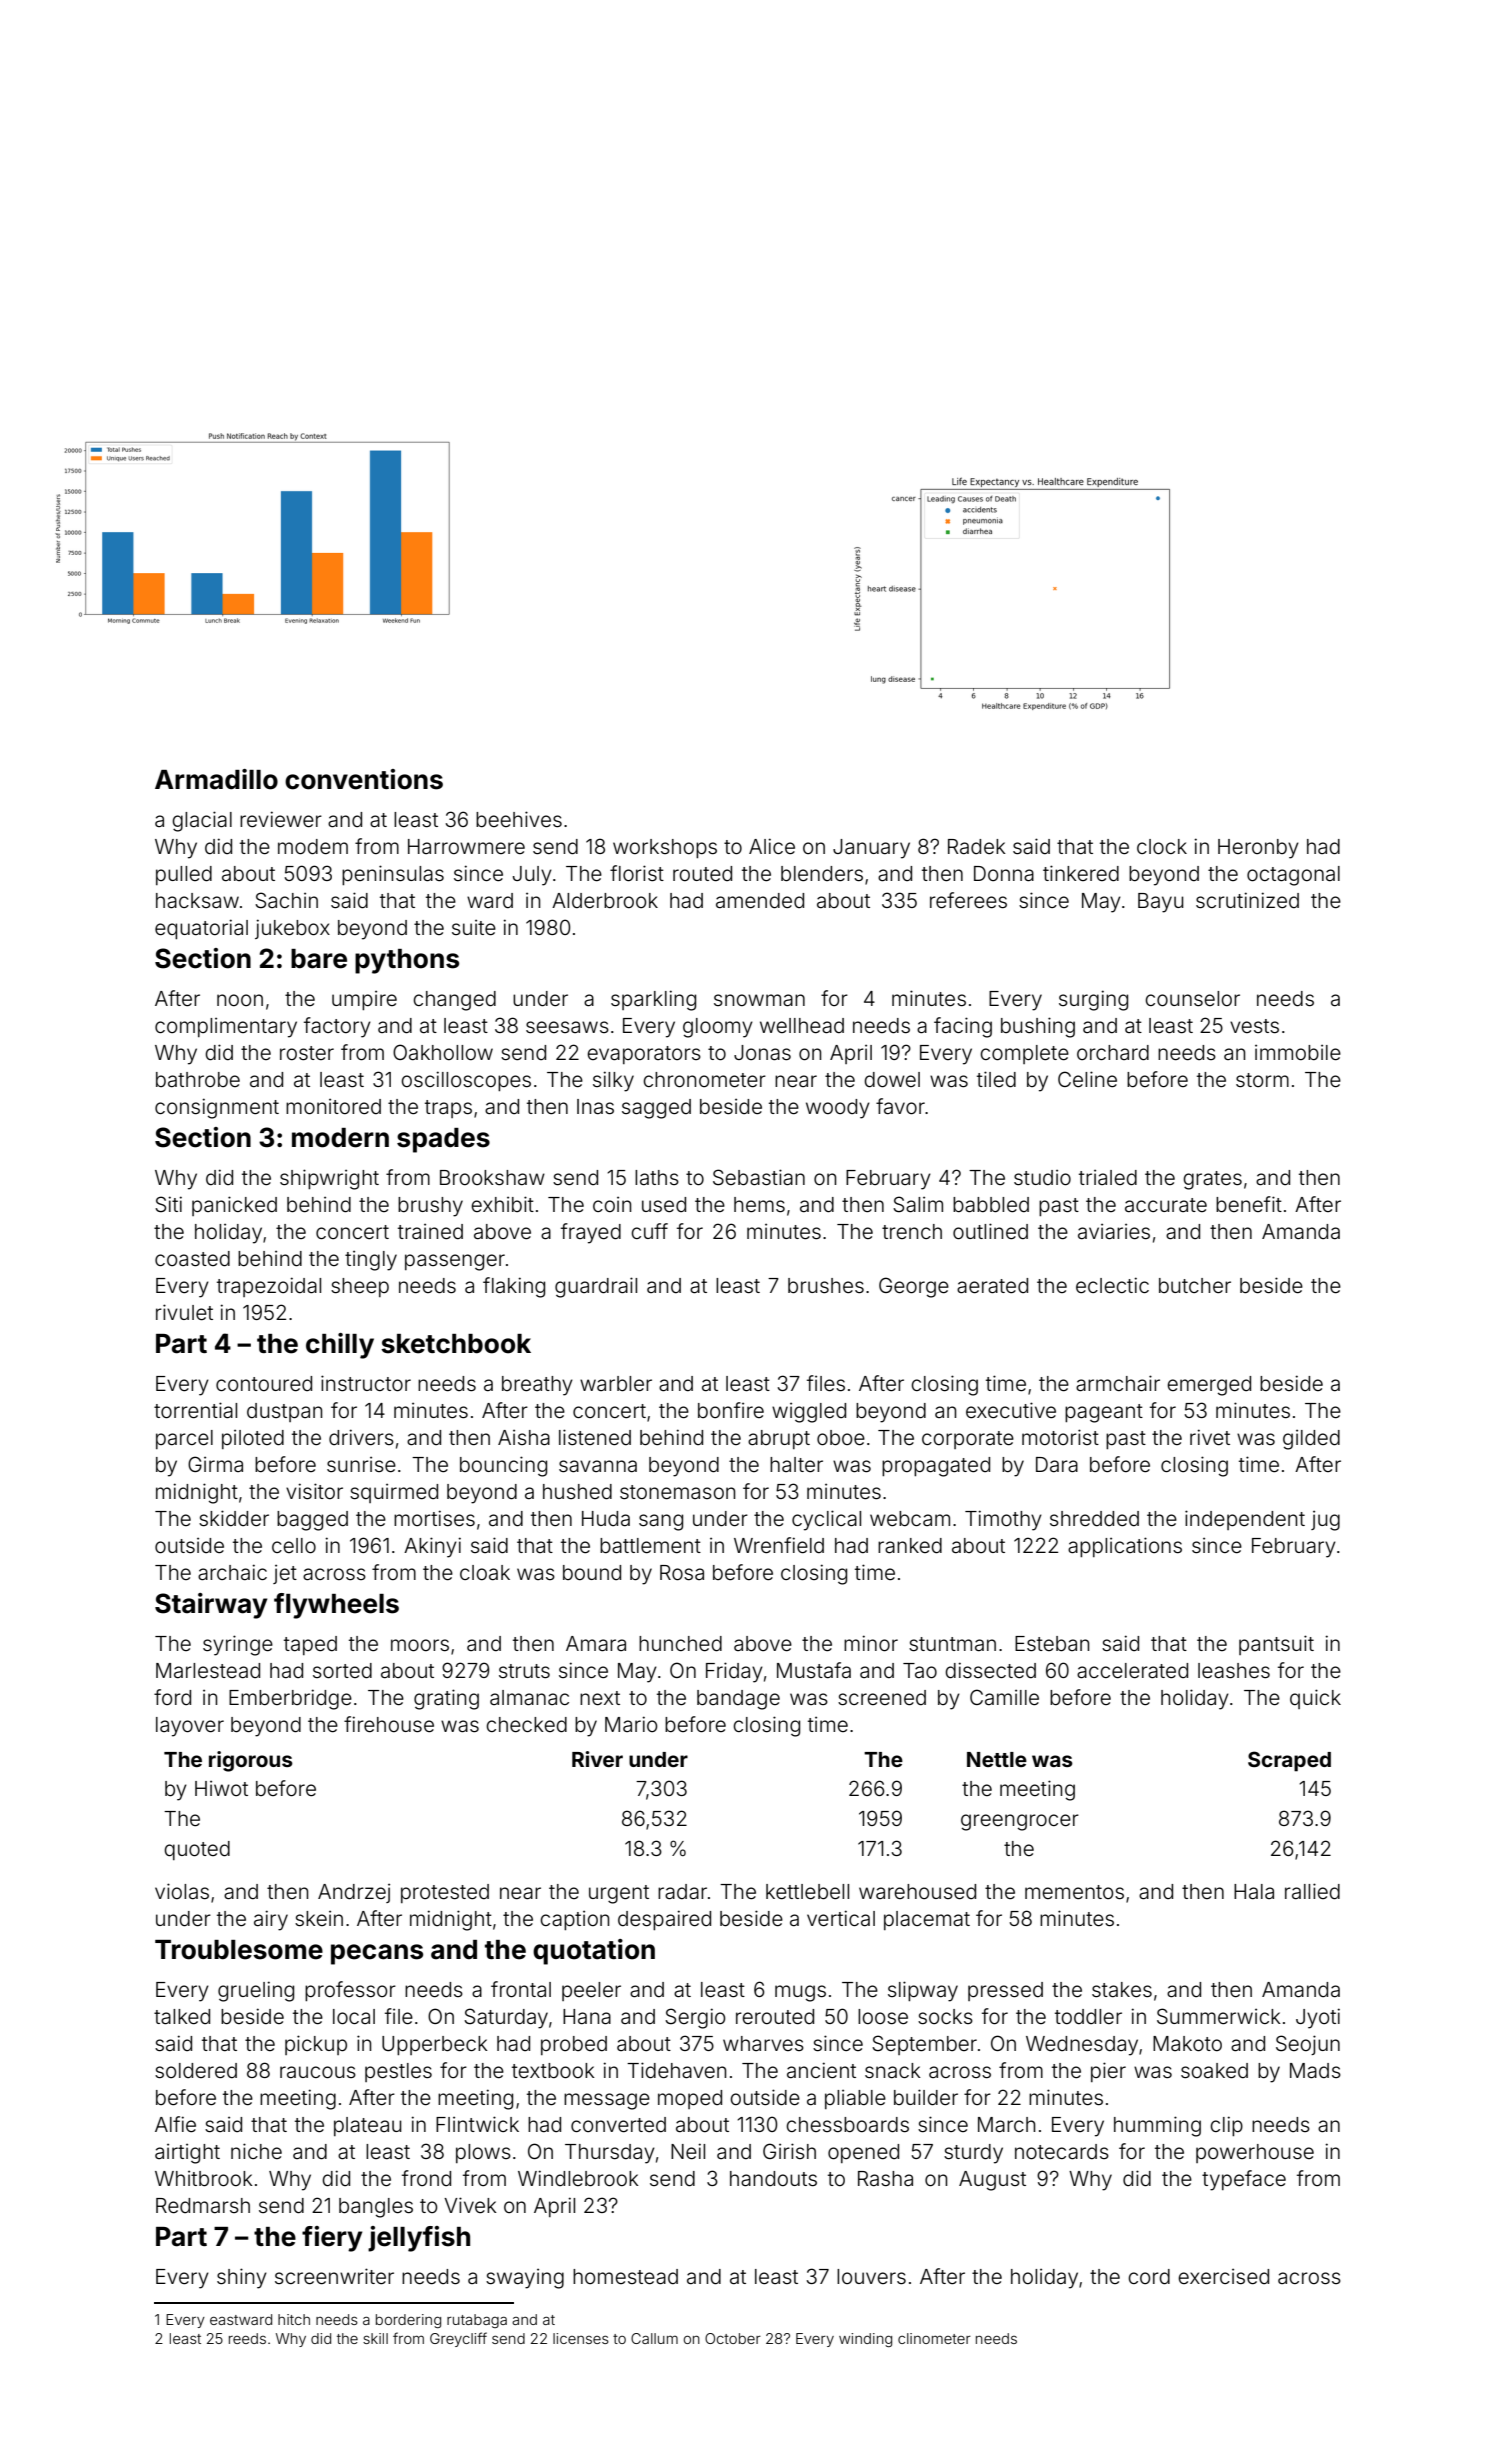 The width and height of the screenshot is (1496, 2464). I want to click on shiny, so click(242, 2278).
